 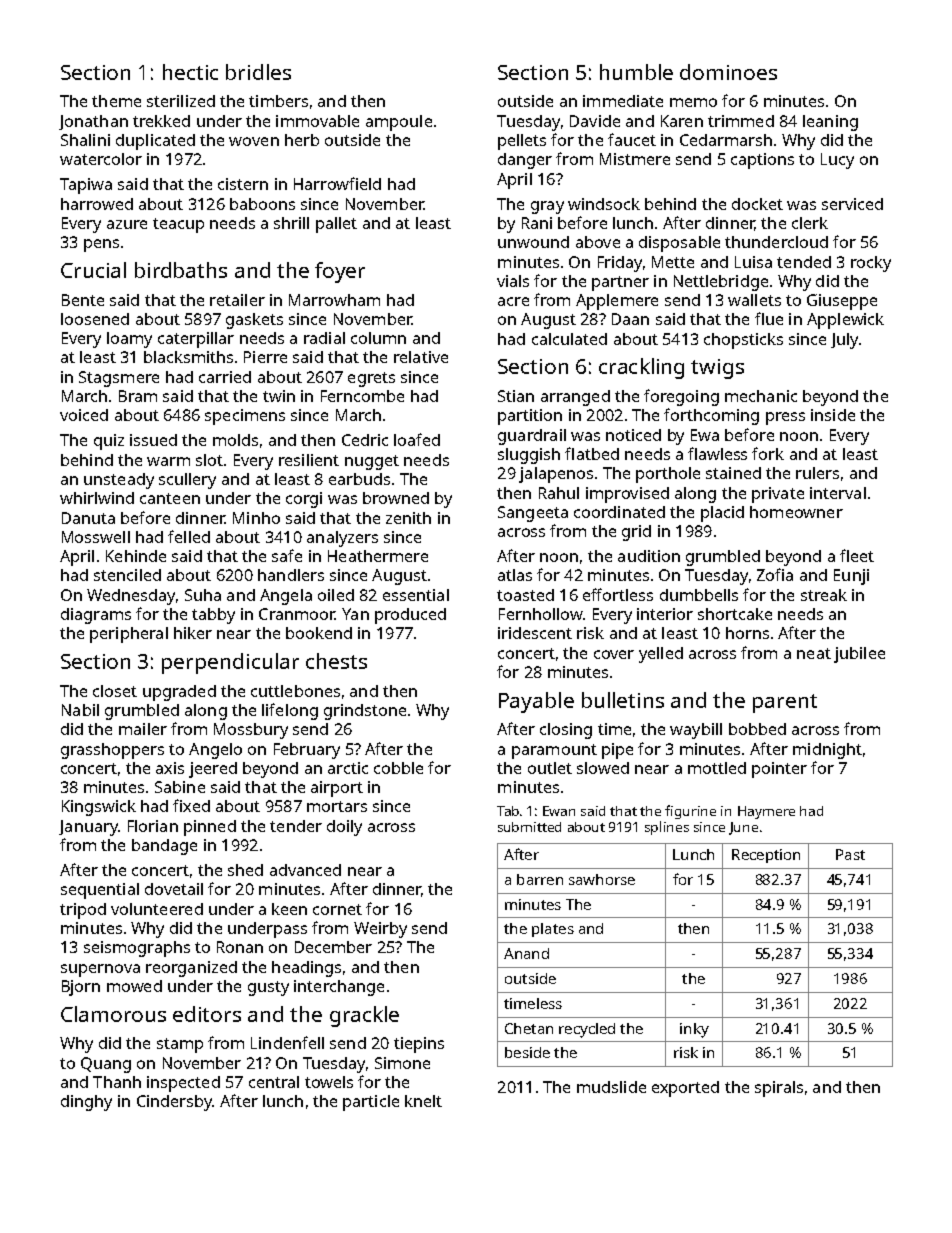 I want to click on tended, so click(x=804, y=262).
